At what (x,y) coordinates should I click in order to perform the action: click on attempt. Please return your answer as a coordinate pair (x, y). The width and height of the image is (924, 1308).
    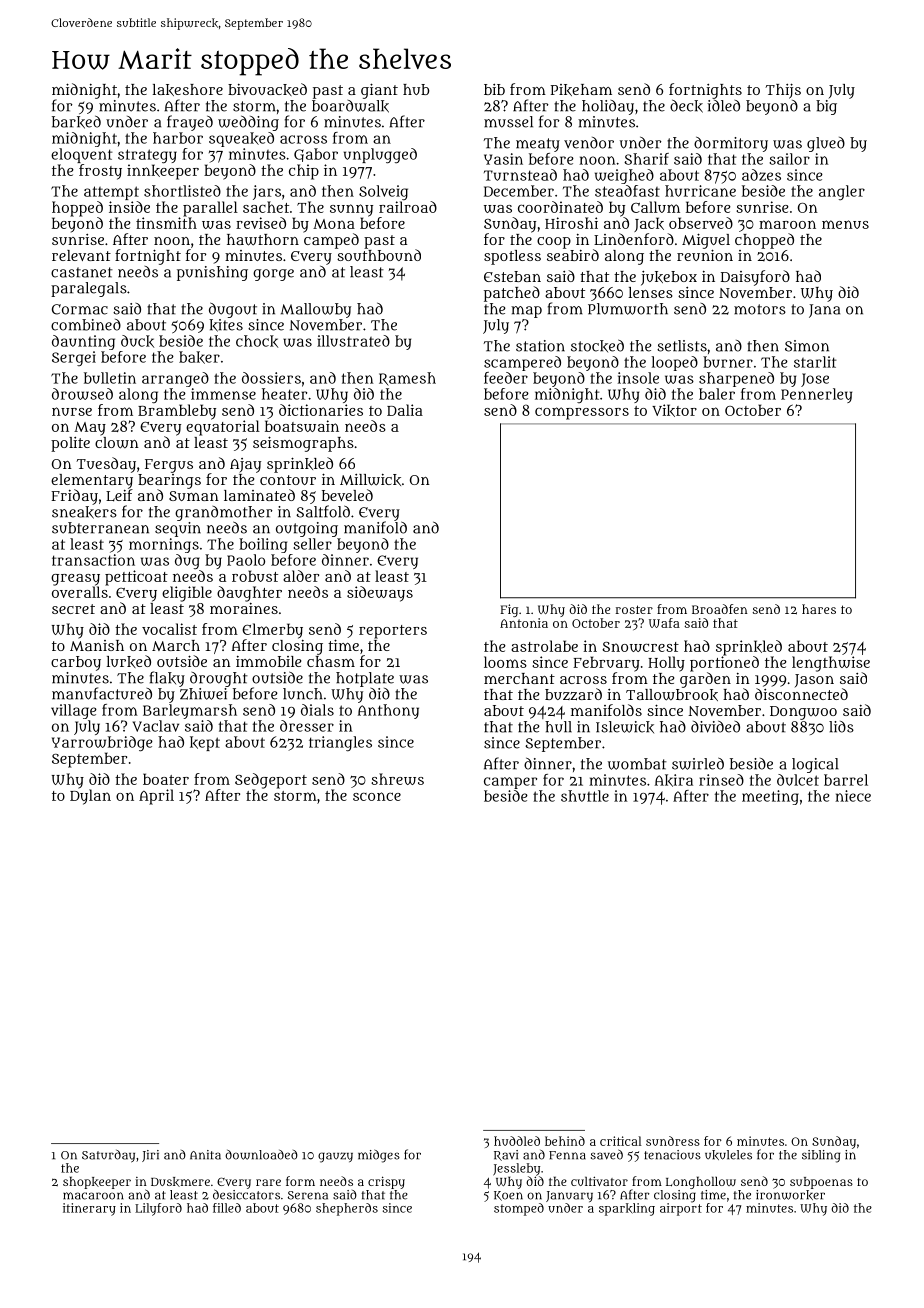
    Looking at the image, I should click on (111, 193).
